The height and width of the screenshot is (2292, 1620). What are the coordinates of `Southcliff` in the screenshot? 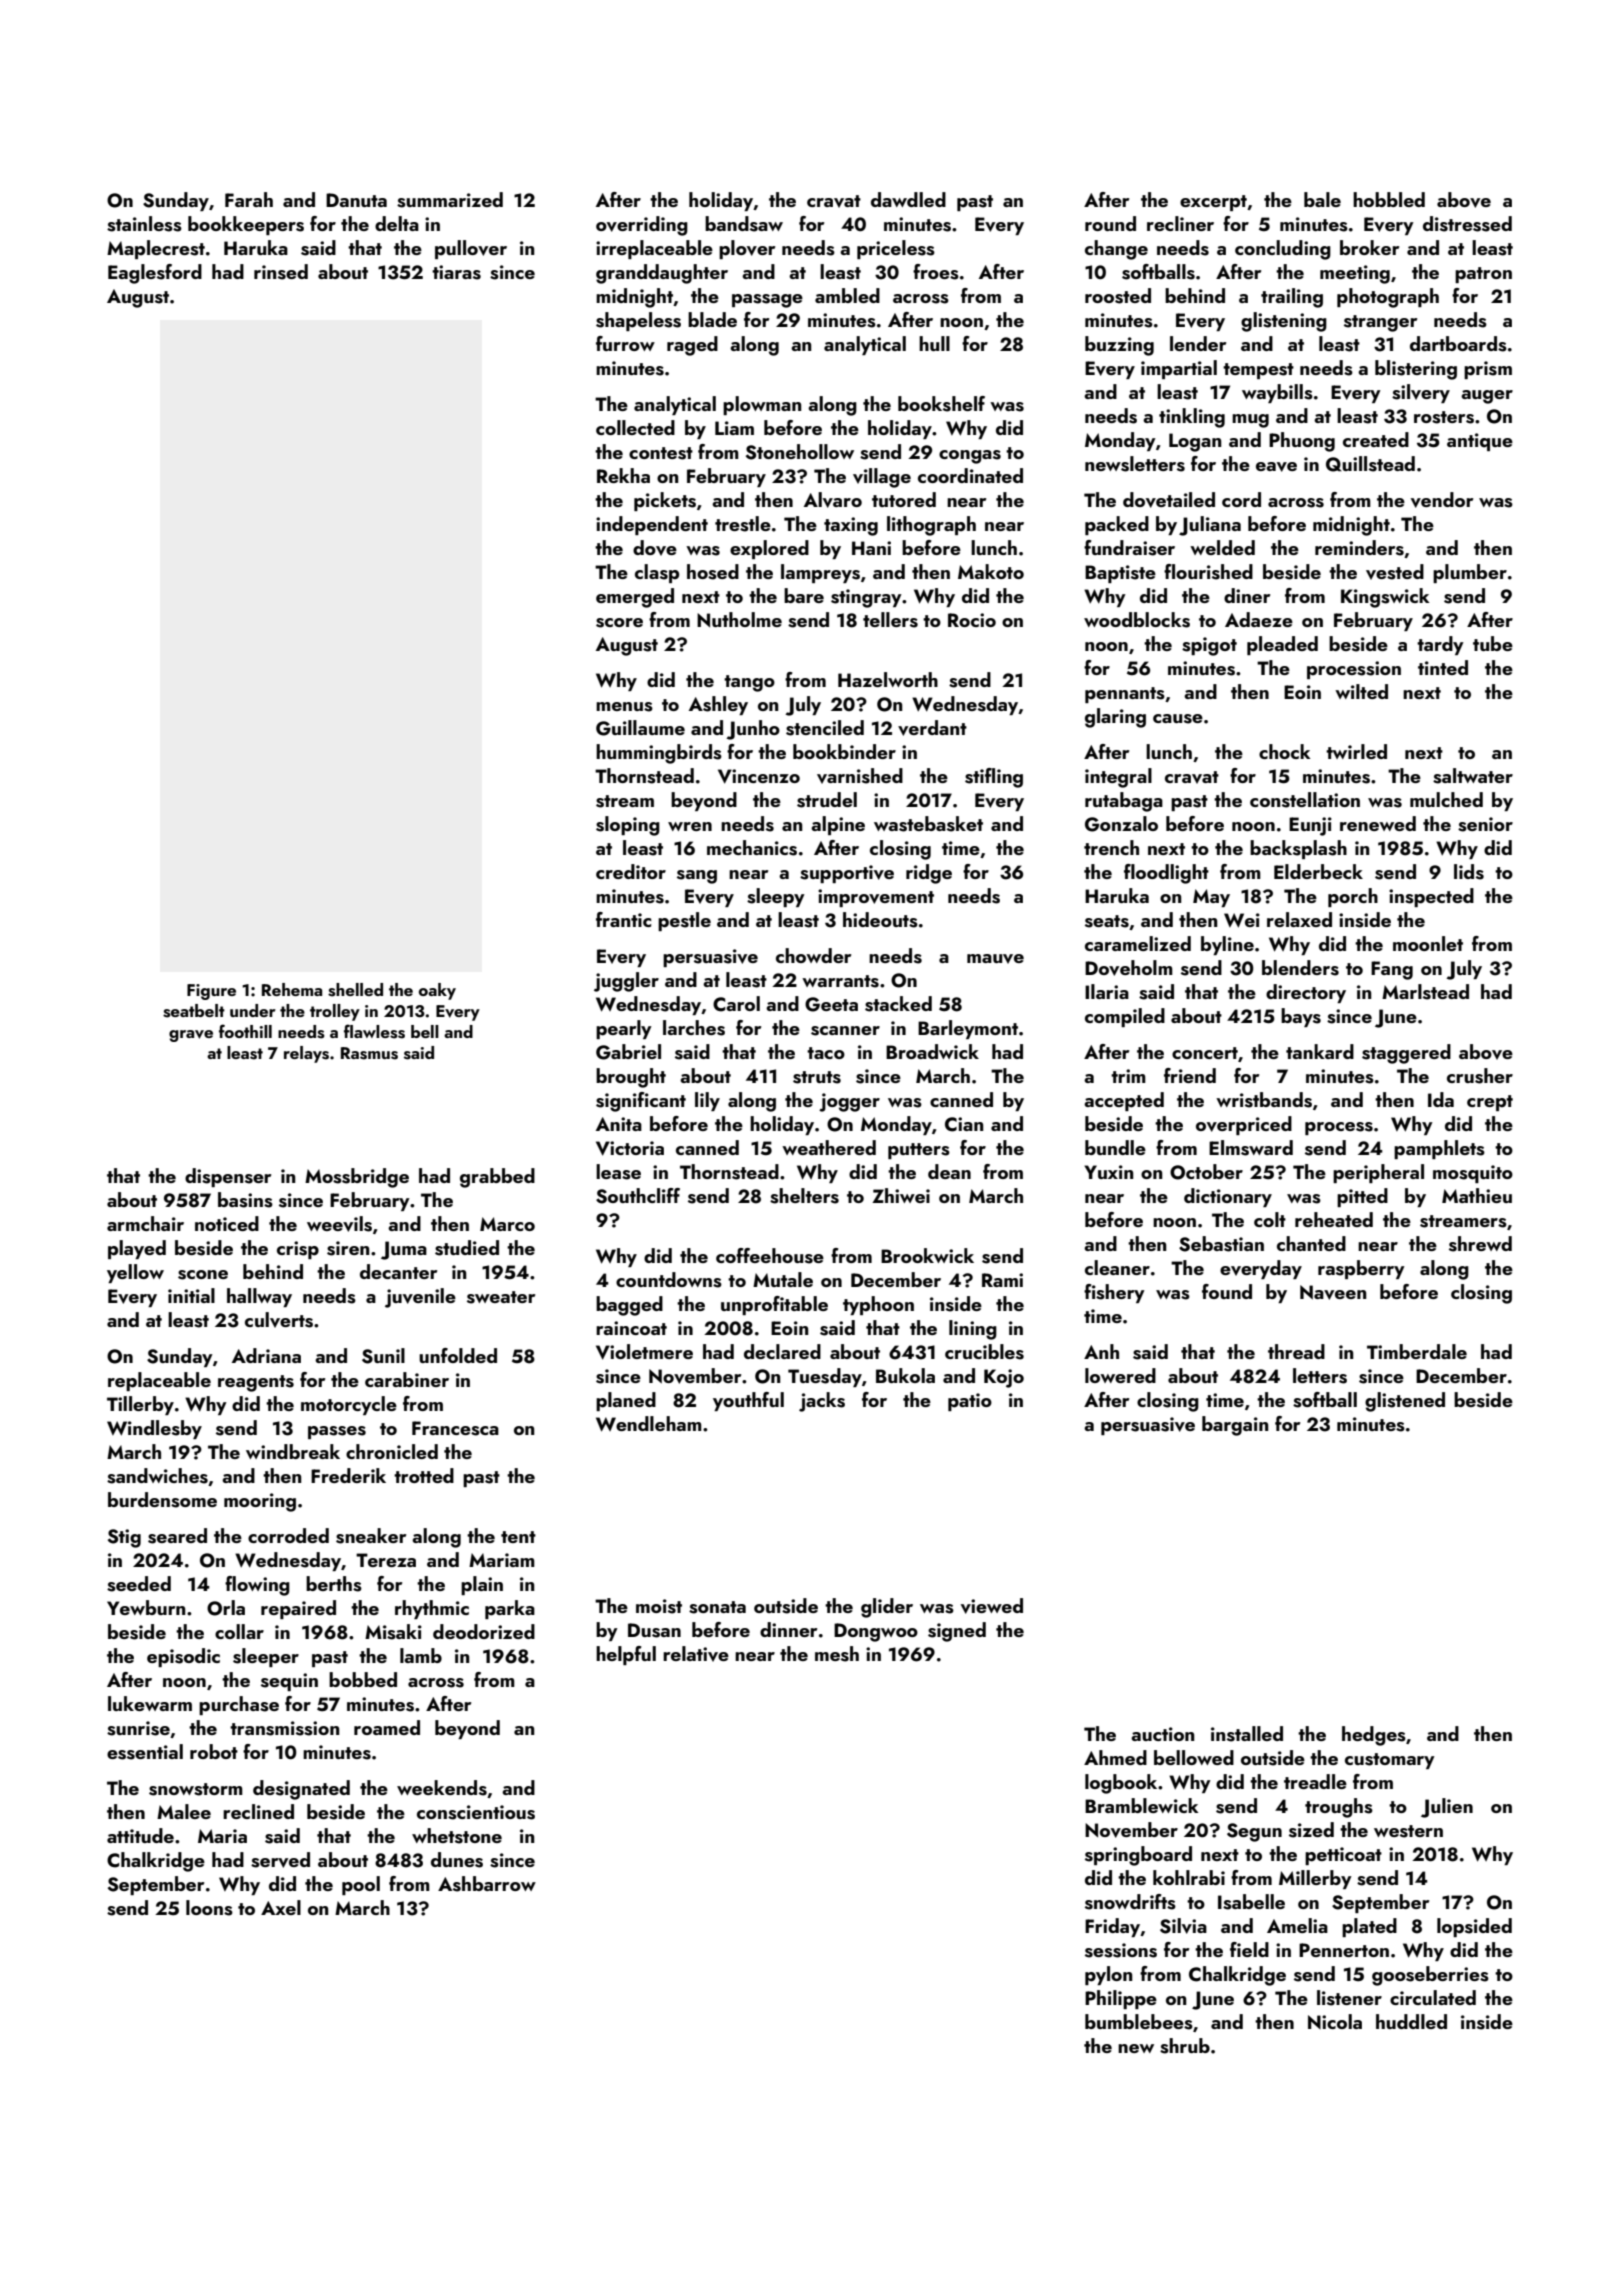 It's located at (638, 1196).
